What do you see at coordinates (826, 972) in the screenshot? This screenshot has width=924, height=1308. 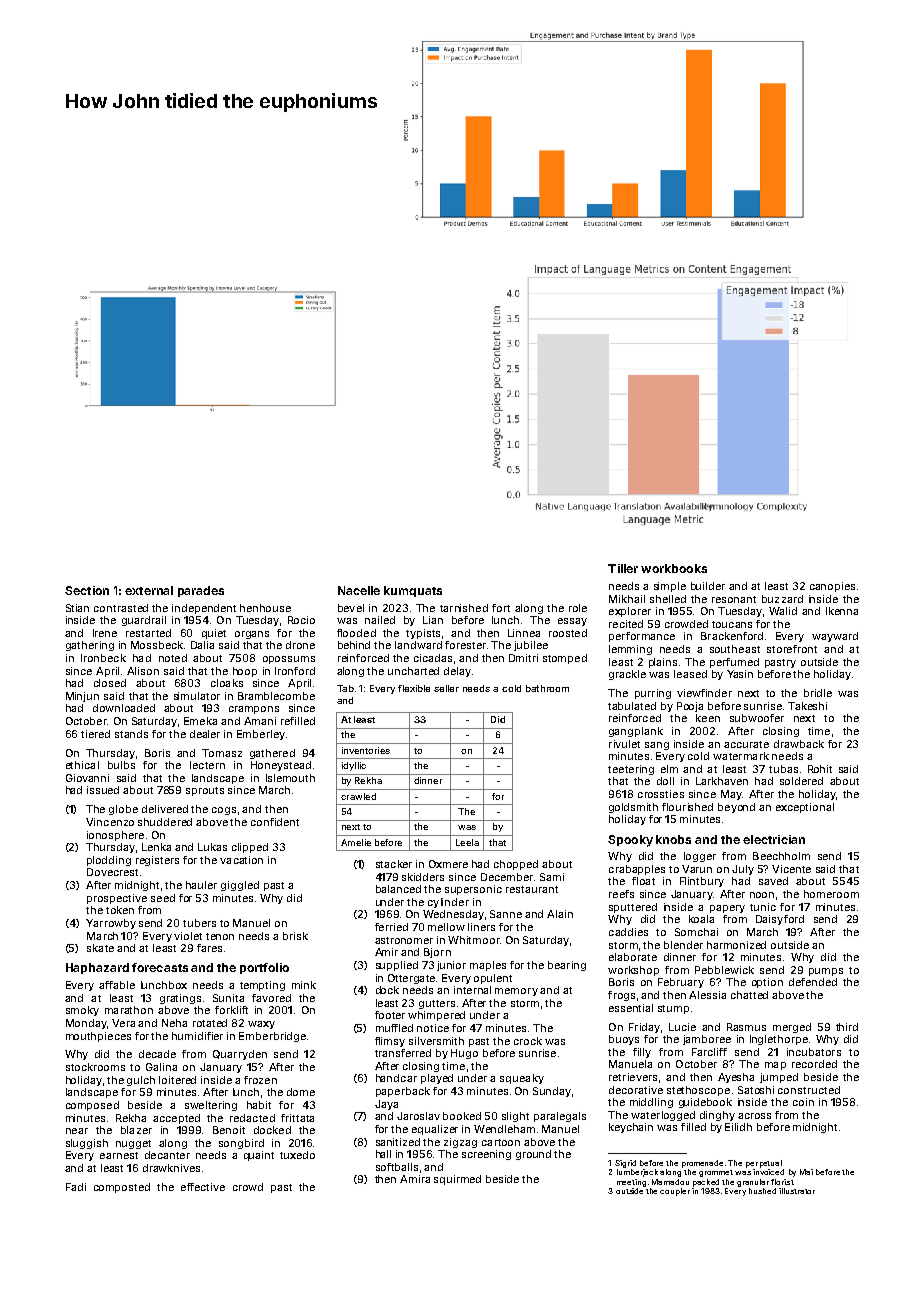 I see `pumps` at bounding box center [826, 972].
